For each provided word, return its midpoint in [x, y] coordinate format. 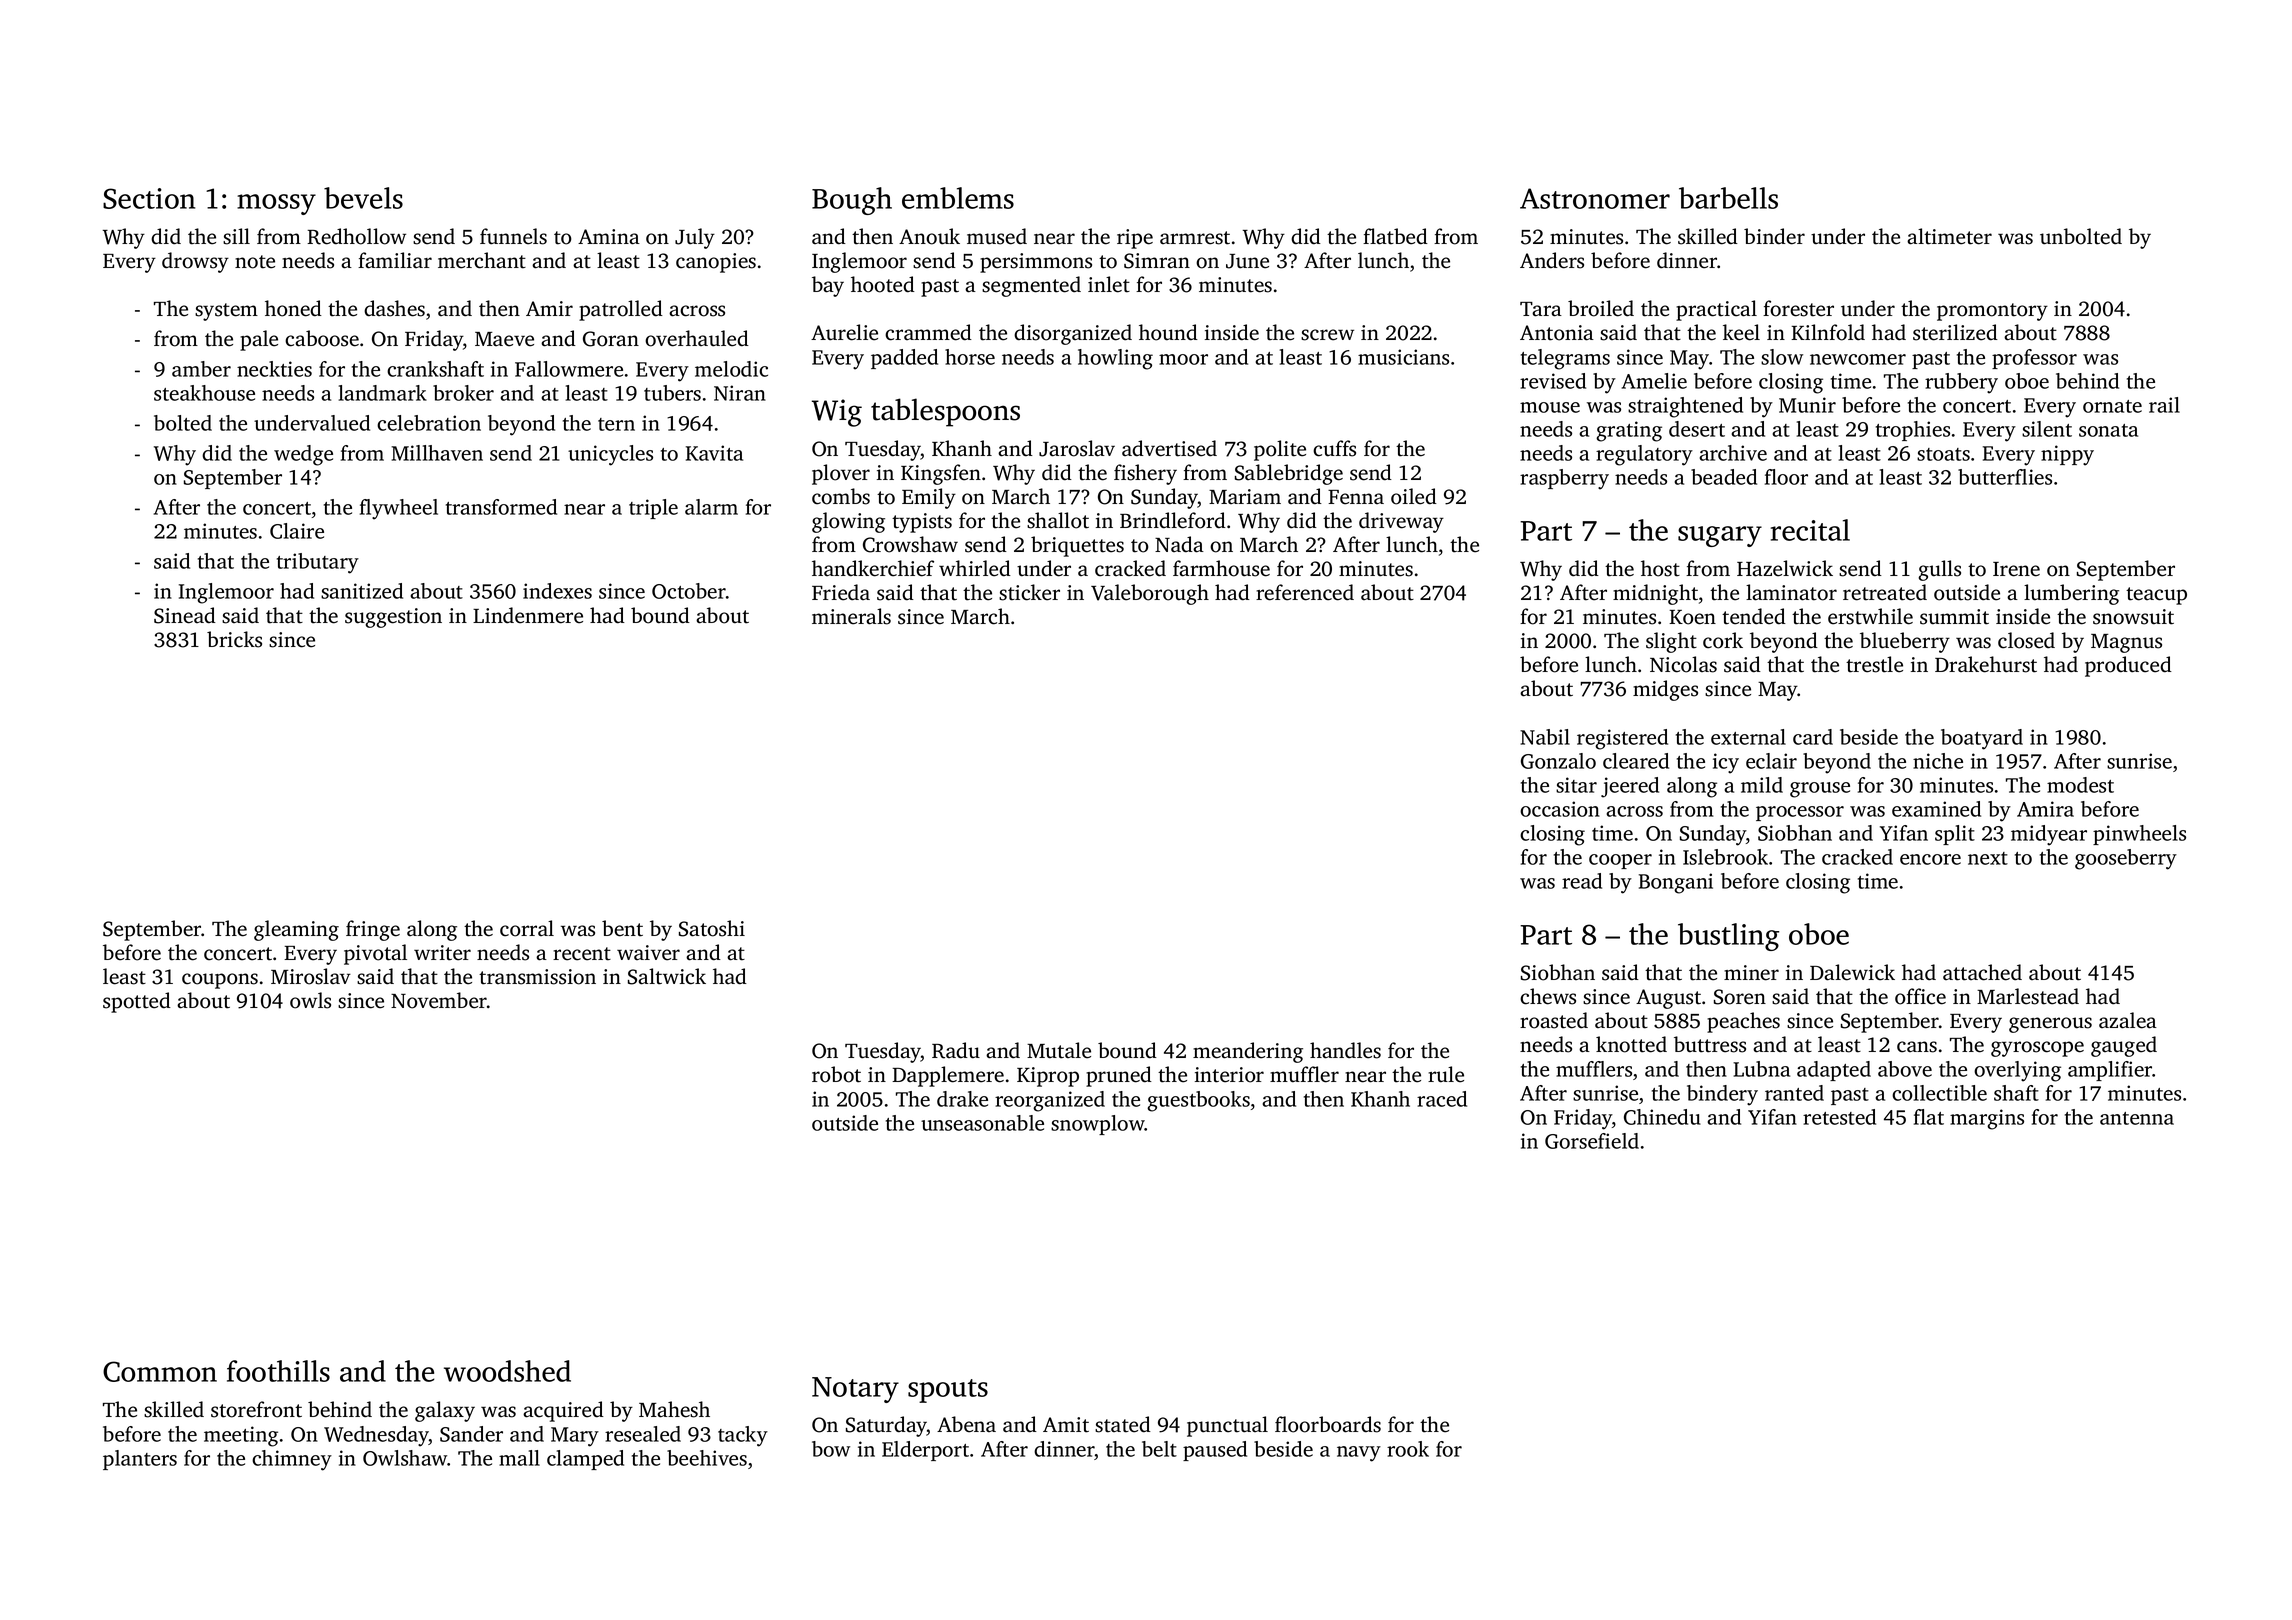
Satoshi [712, 928]
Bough [852, 201]
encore [1930, 859]
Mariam [1245, 496]
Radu [956, 1050]
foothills [278, 1371]
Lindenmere [528, 615]
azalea [2128, 1020]
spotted [137, 1002]
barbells [1728, 198]
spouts [948, 1391]
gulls [1939, 570]
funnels [513, 236]
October [689, 591]
